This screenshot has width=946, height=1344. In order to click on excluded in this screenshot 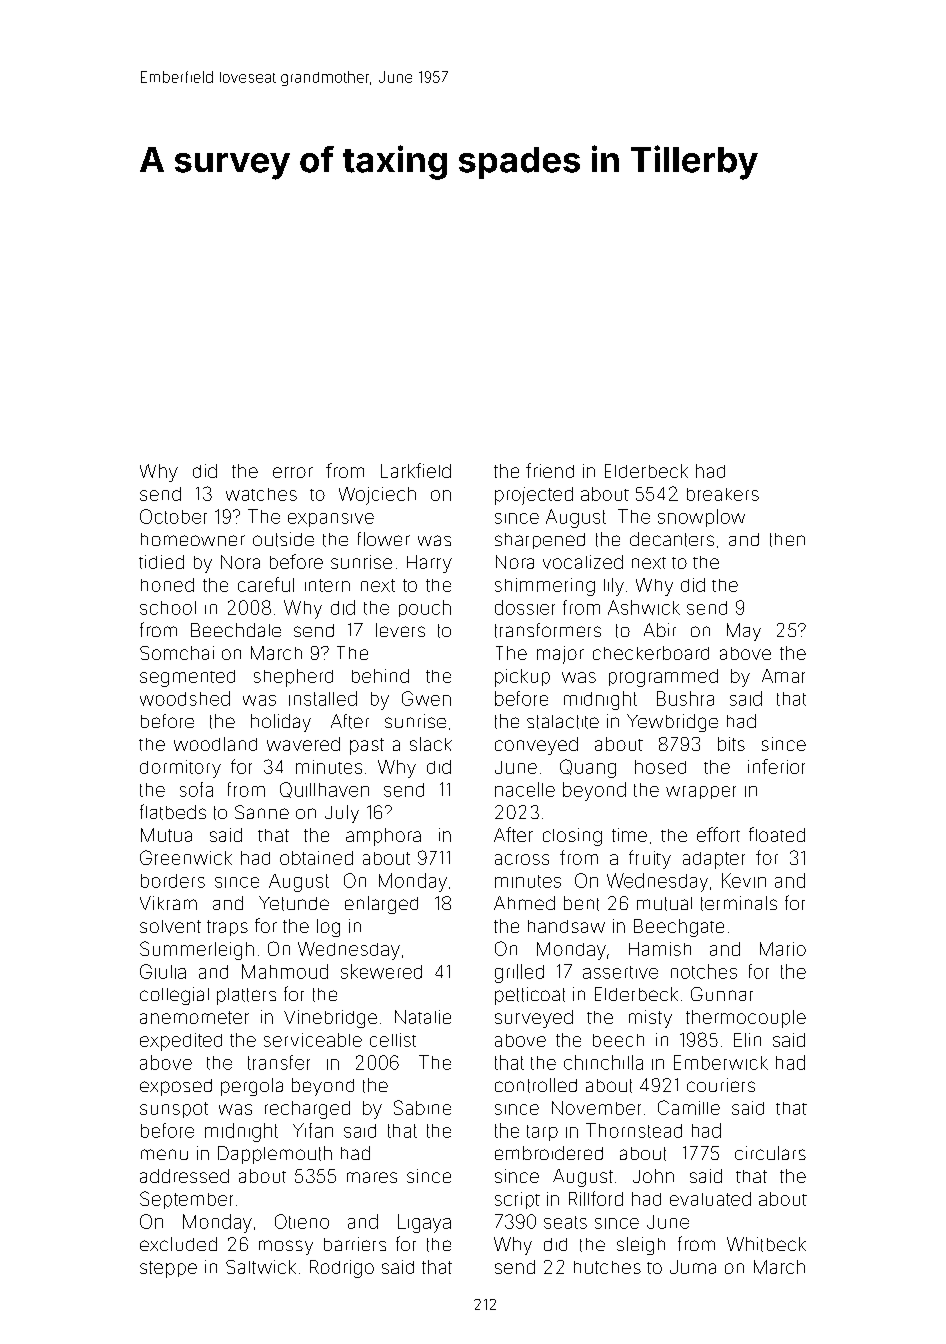, I will do `click(178, 1244)`.
